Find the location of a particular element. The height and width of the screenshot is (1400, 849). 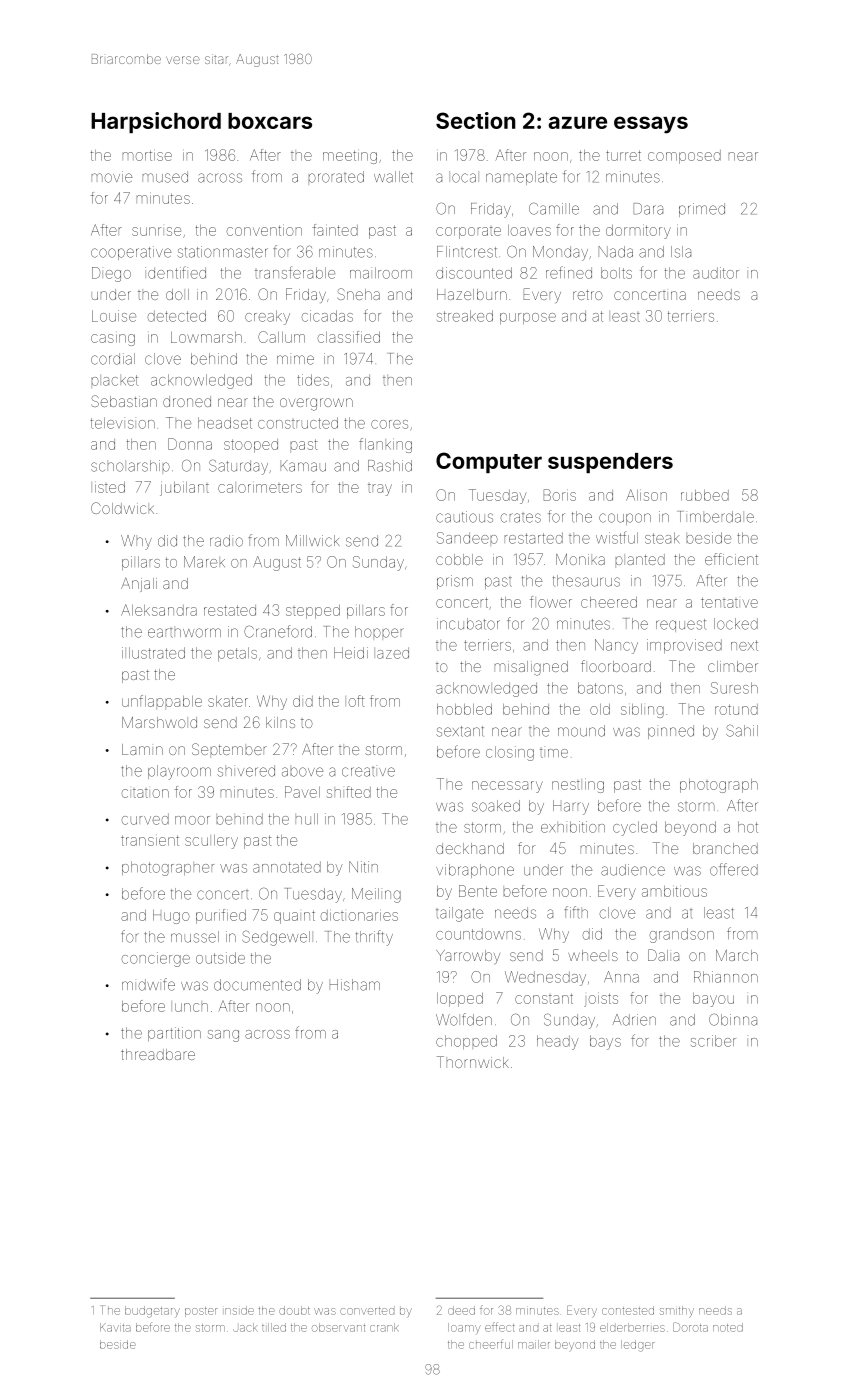

quaint is located at coordinates (294, 917).
